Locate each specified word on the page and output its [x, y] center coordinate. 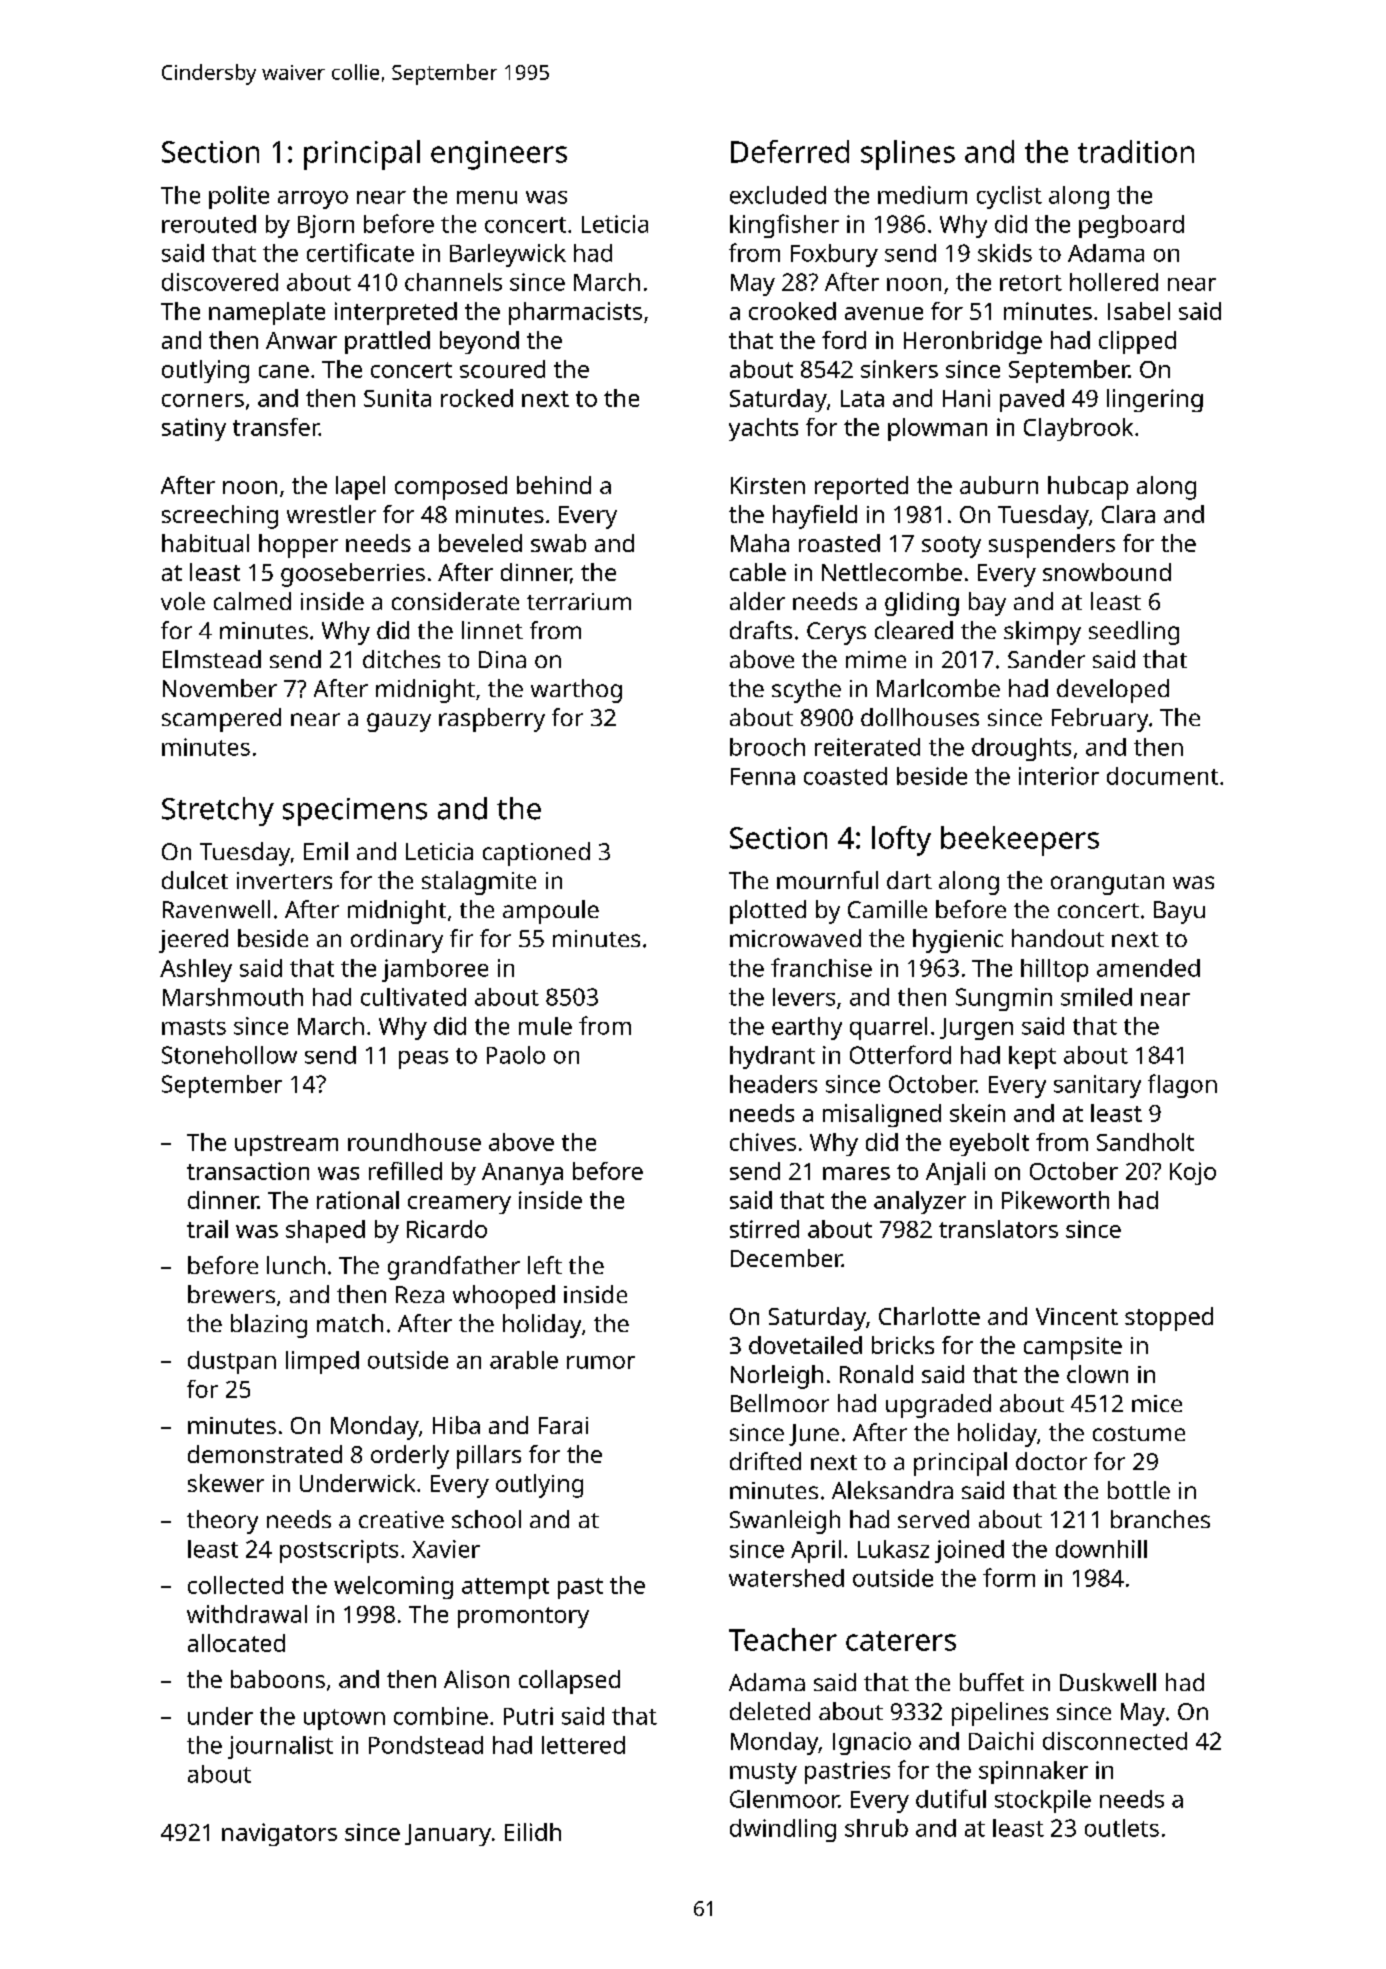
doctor [1051, 1461]
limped [322, 1362]
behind [554, 485]
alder [757, 601]
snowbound [1107, 572]
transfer [276, 427]
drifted [765, 1461]
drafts [761, 630]
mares [856, 1173]
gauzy [399, 722]
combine [441, 1716]
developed [1113, 691]
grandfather [454, 1268]
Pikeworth [1055, 1200]
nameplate [267, 313]
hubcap [1088, 488]
